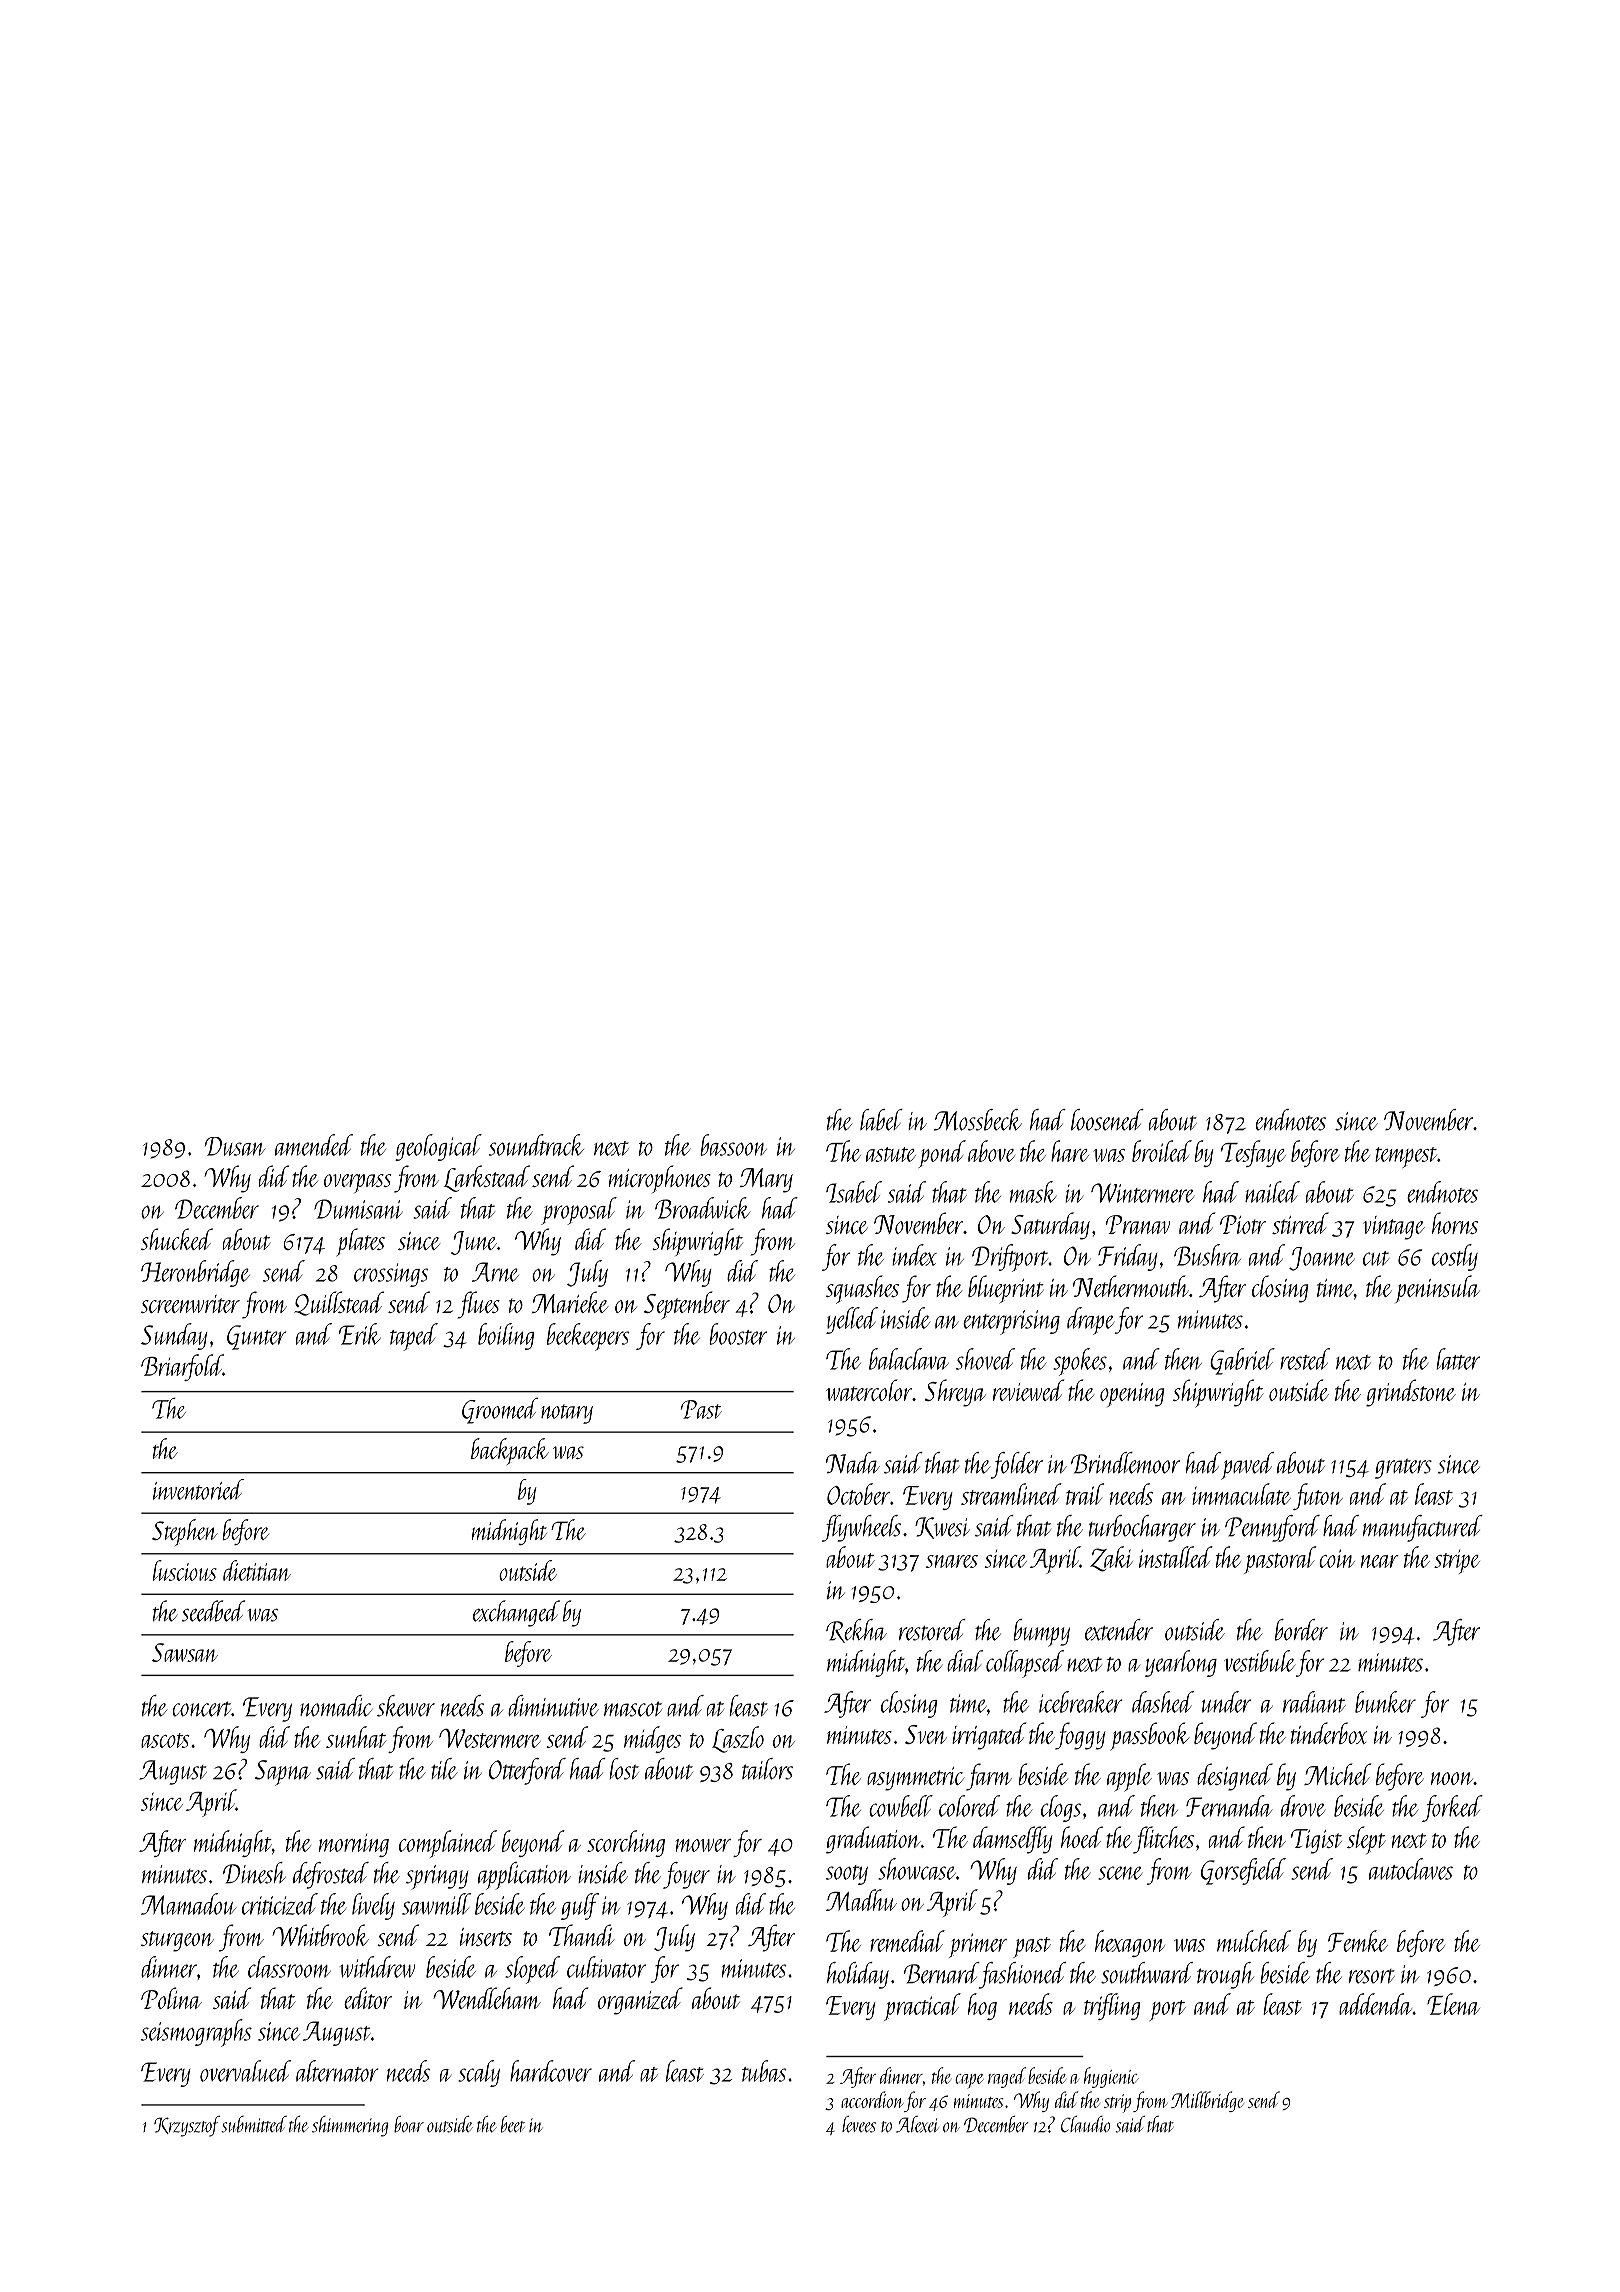  What do you see at coordinates (1119, 1630) in the screenshot?
I see `extender` at bounding box center [1119, 1630].
